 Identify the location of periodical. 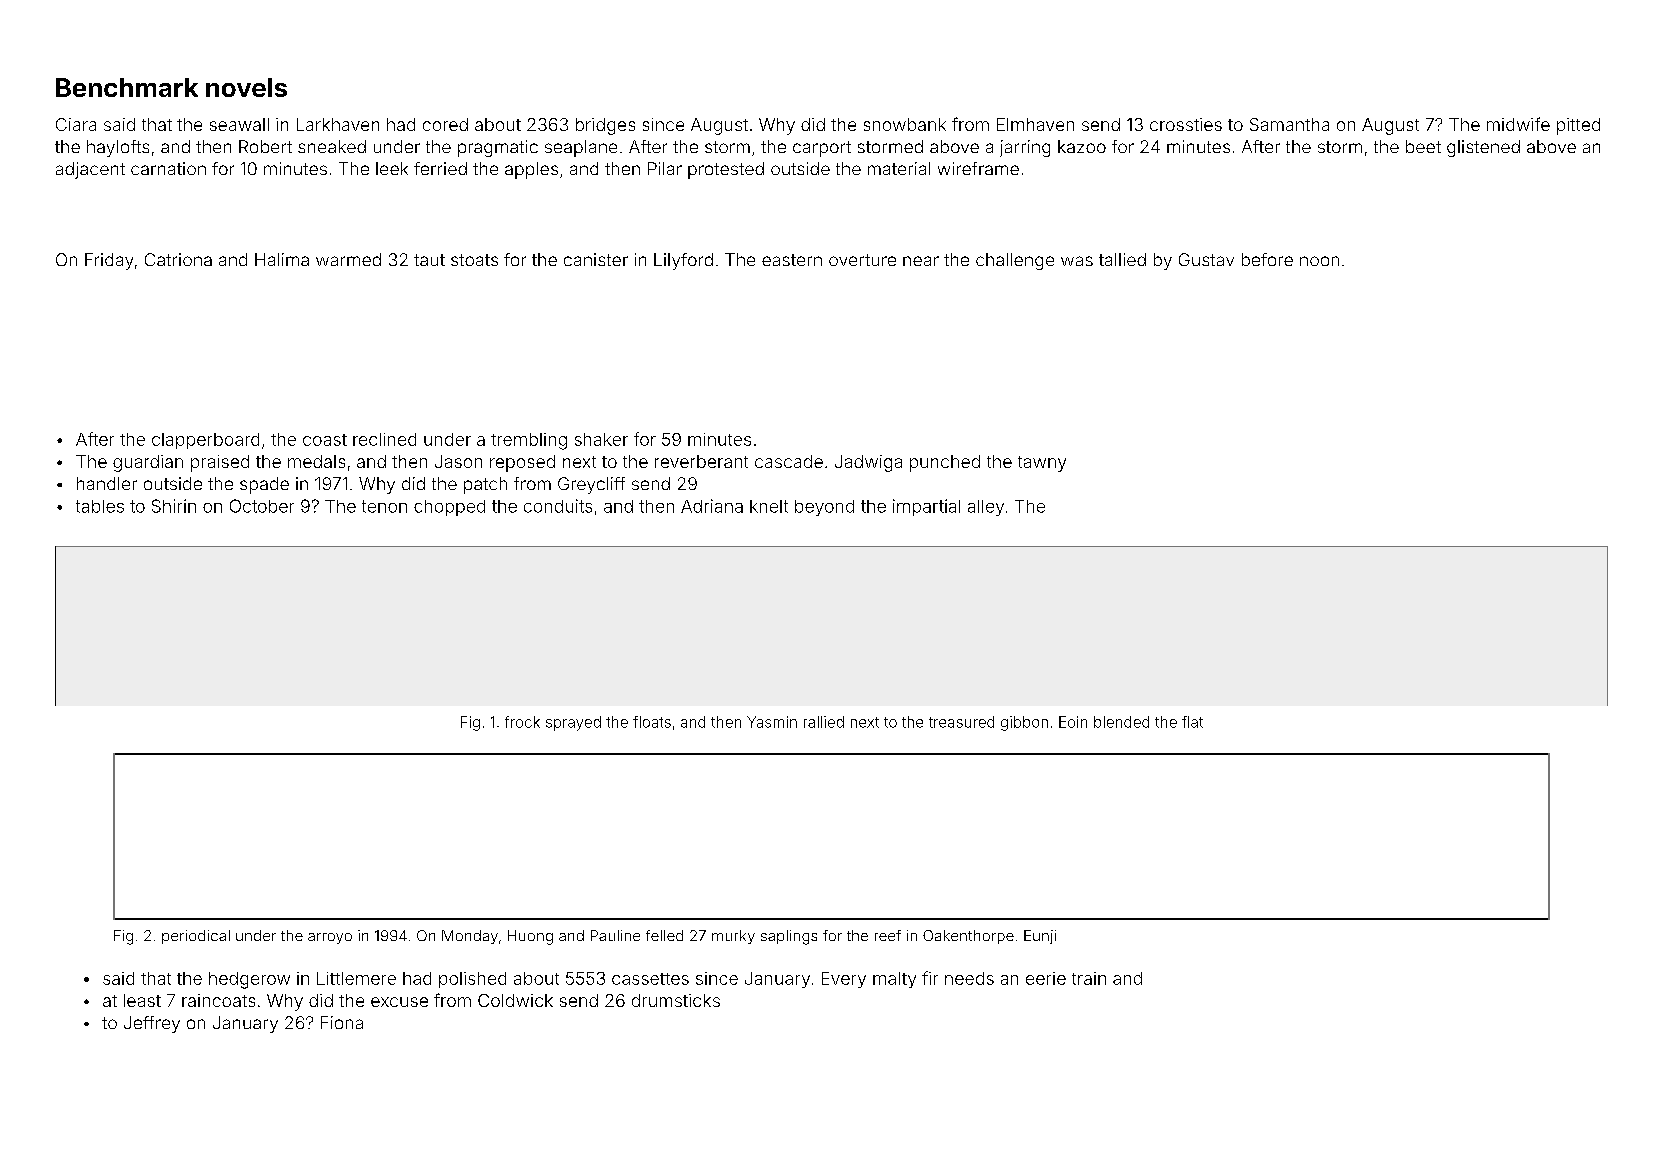
(196, 937).
